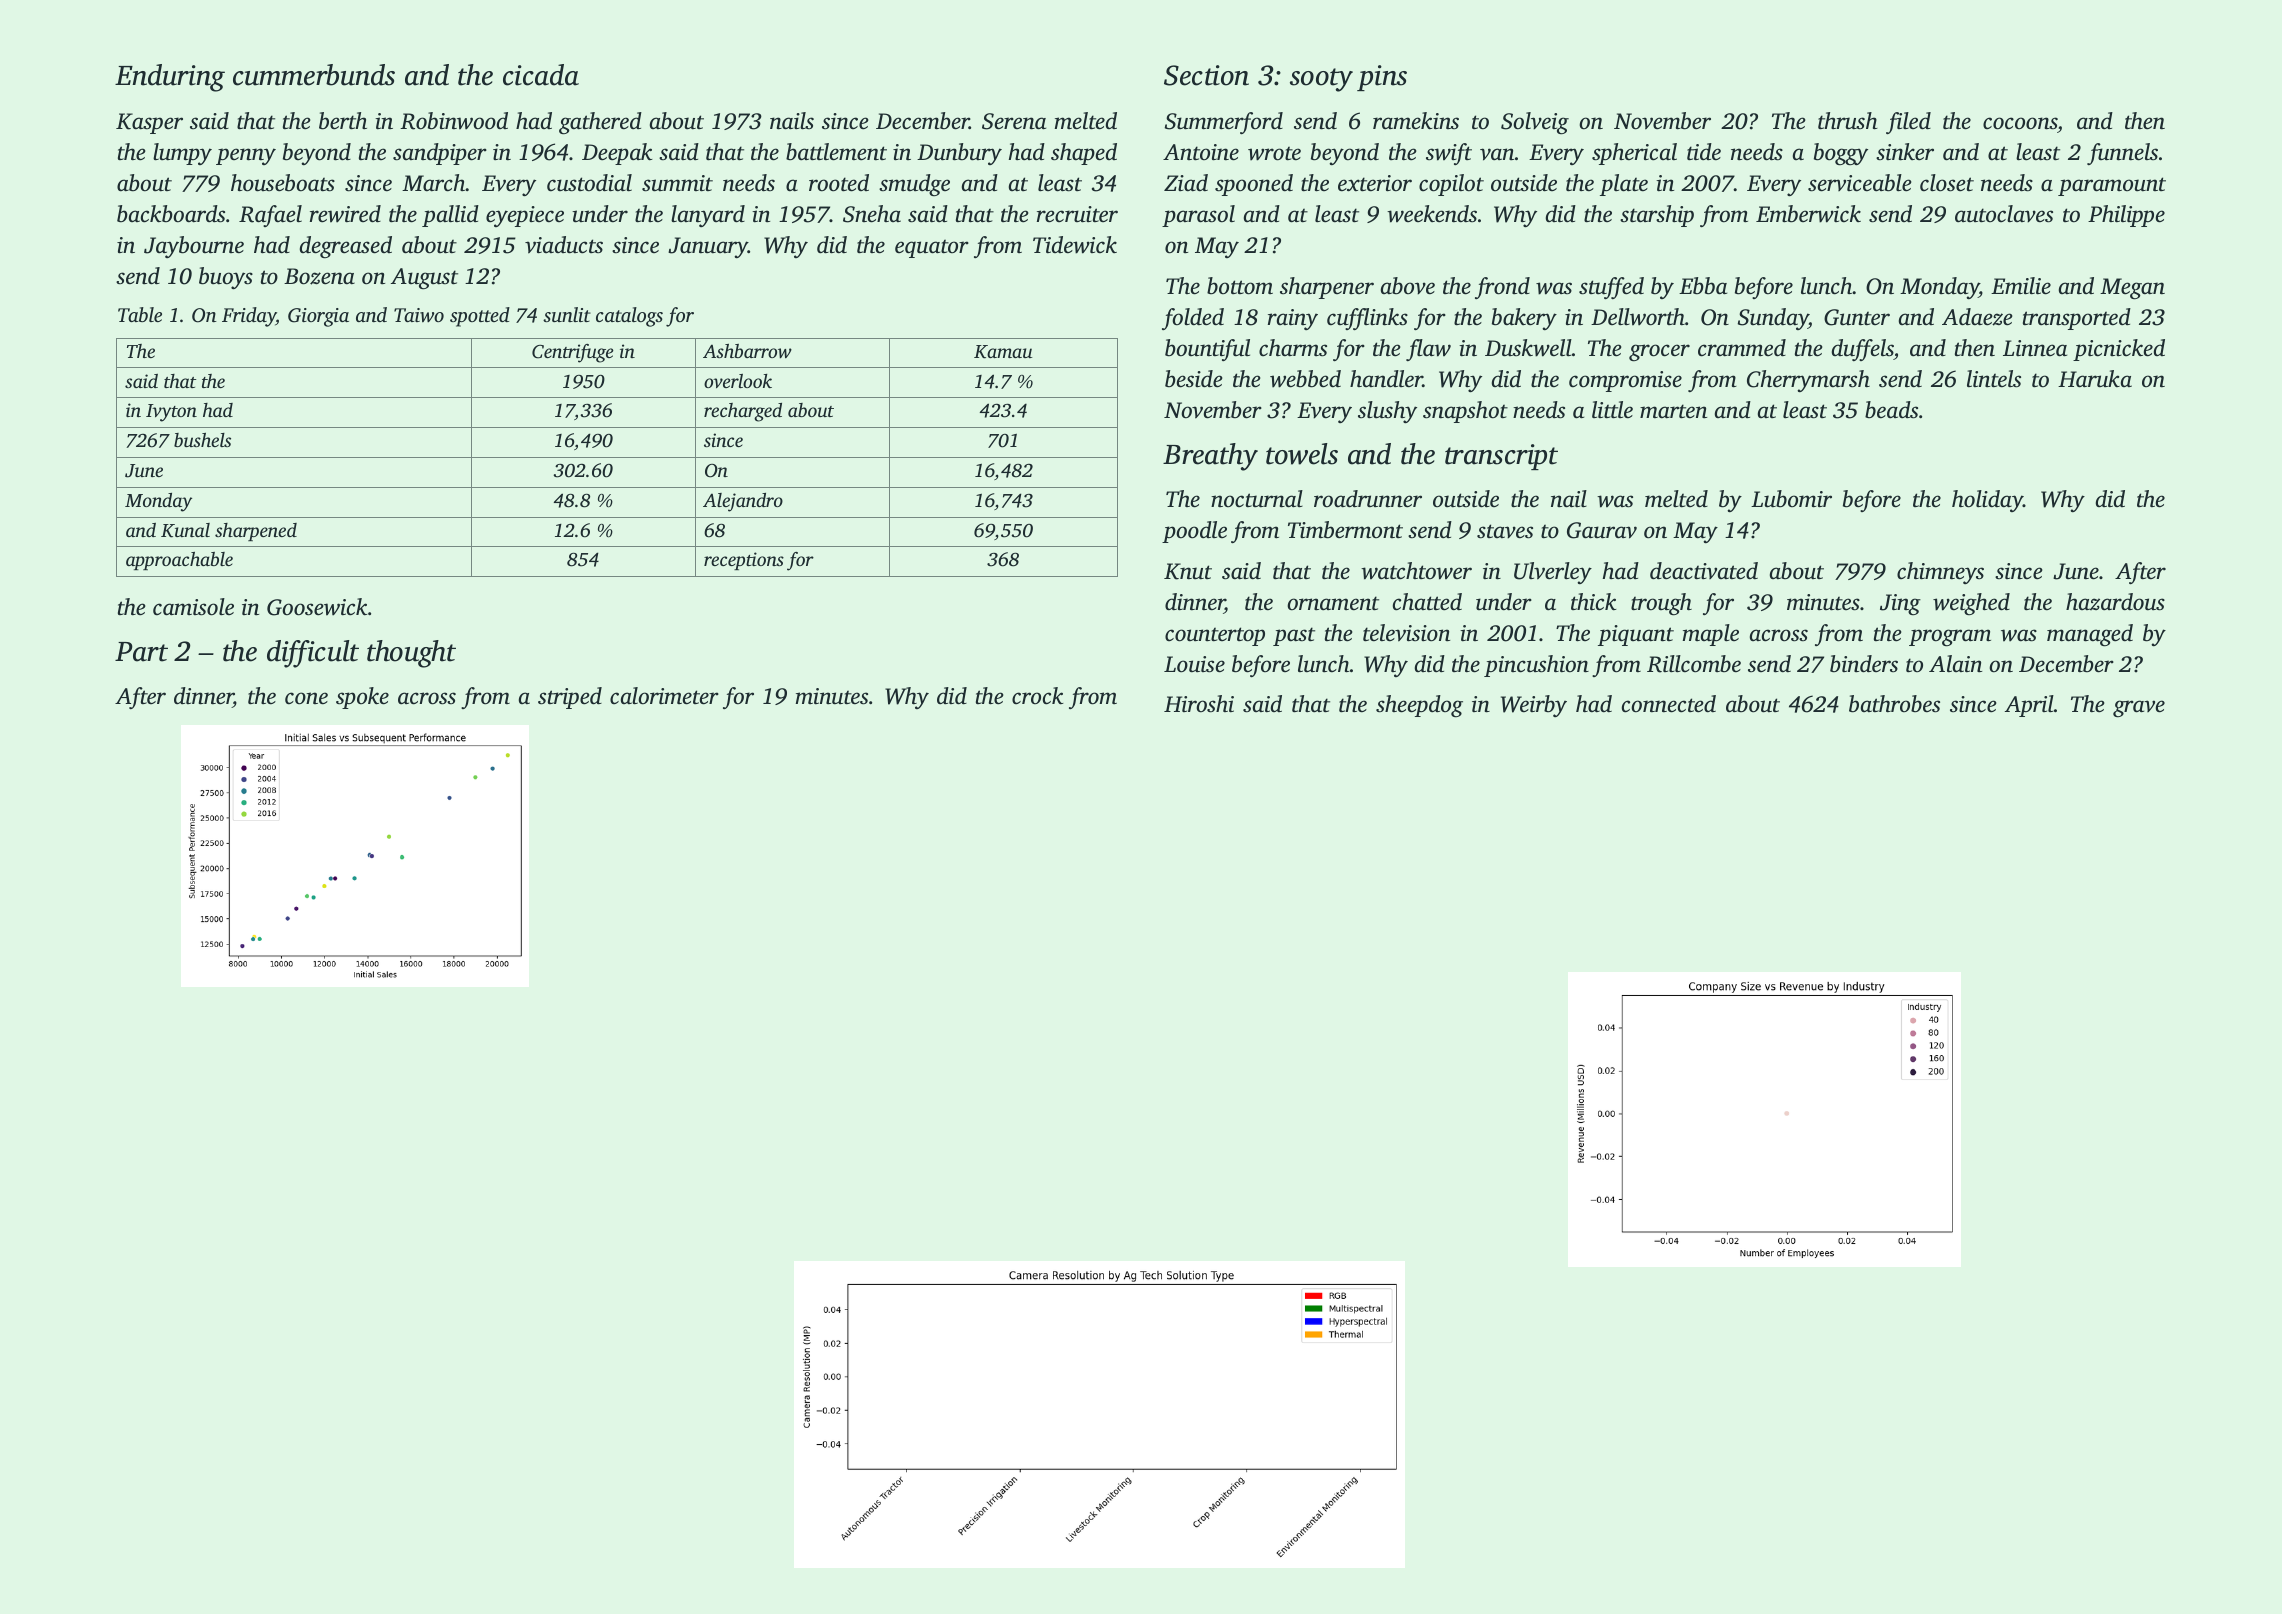 Image resolution: width=2282 pixels, height=1614 pixels. What do you see at coordinates (141, 652) in the image?
I see `Part` at bounding box center [141, 652].
